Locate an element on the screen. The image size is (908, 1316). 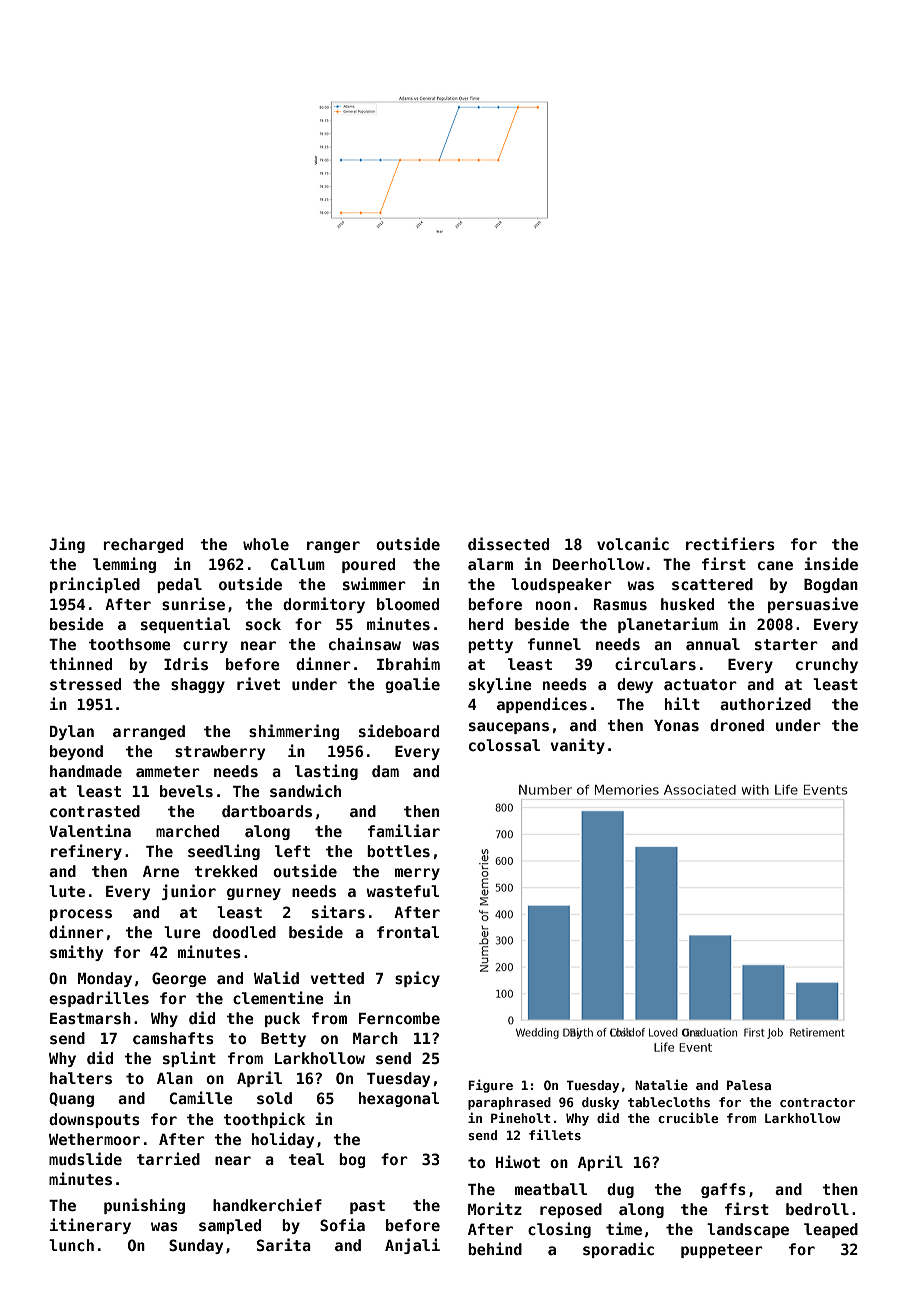
dusky is located at coordinates (600, 1103).
